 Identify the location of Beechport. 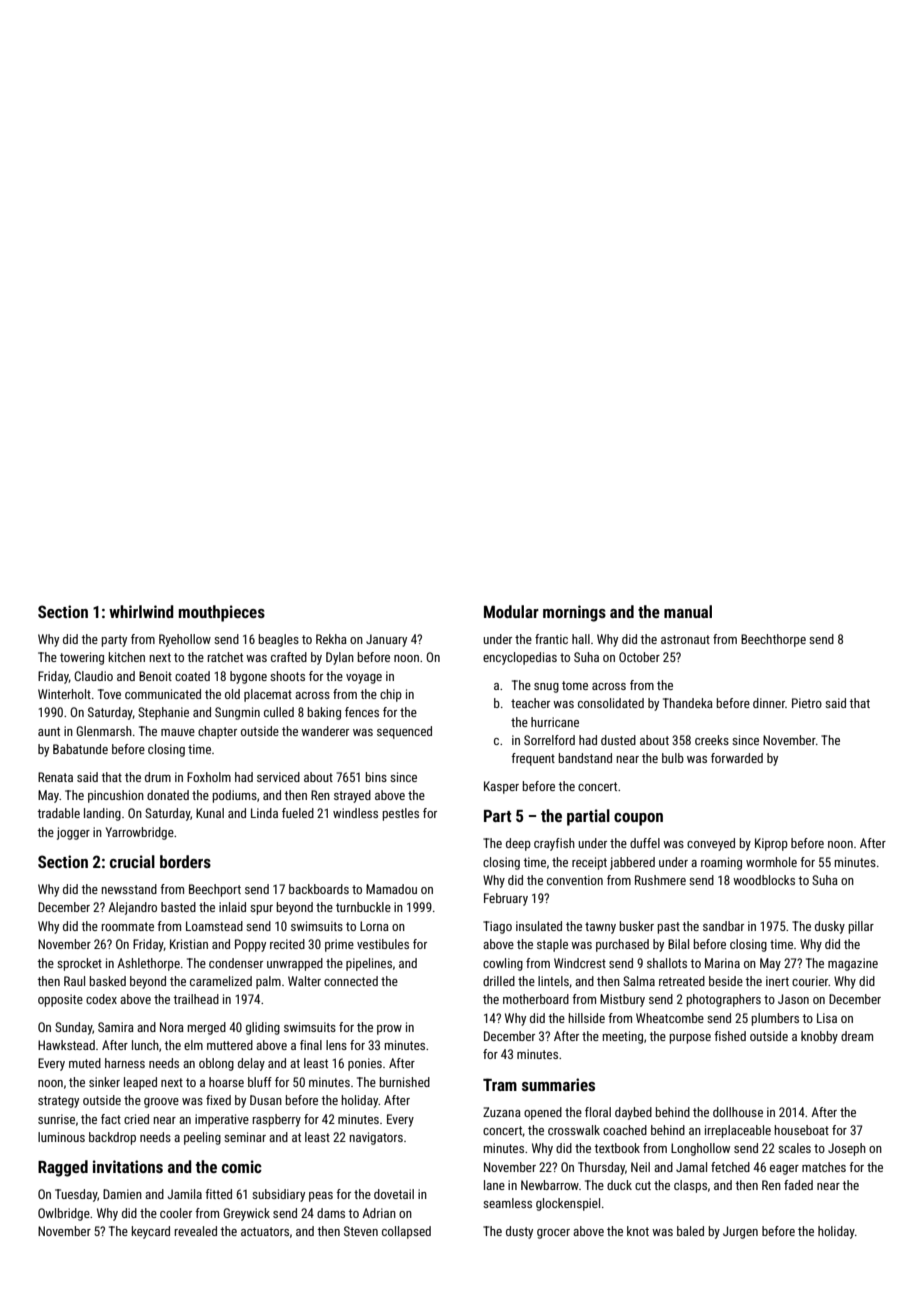
(215, 890).
